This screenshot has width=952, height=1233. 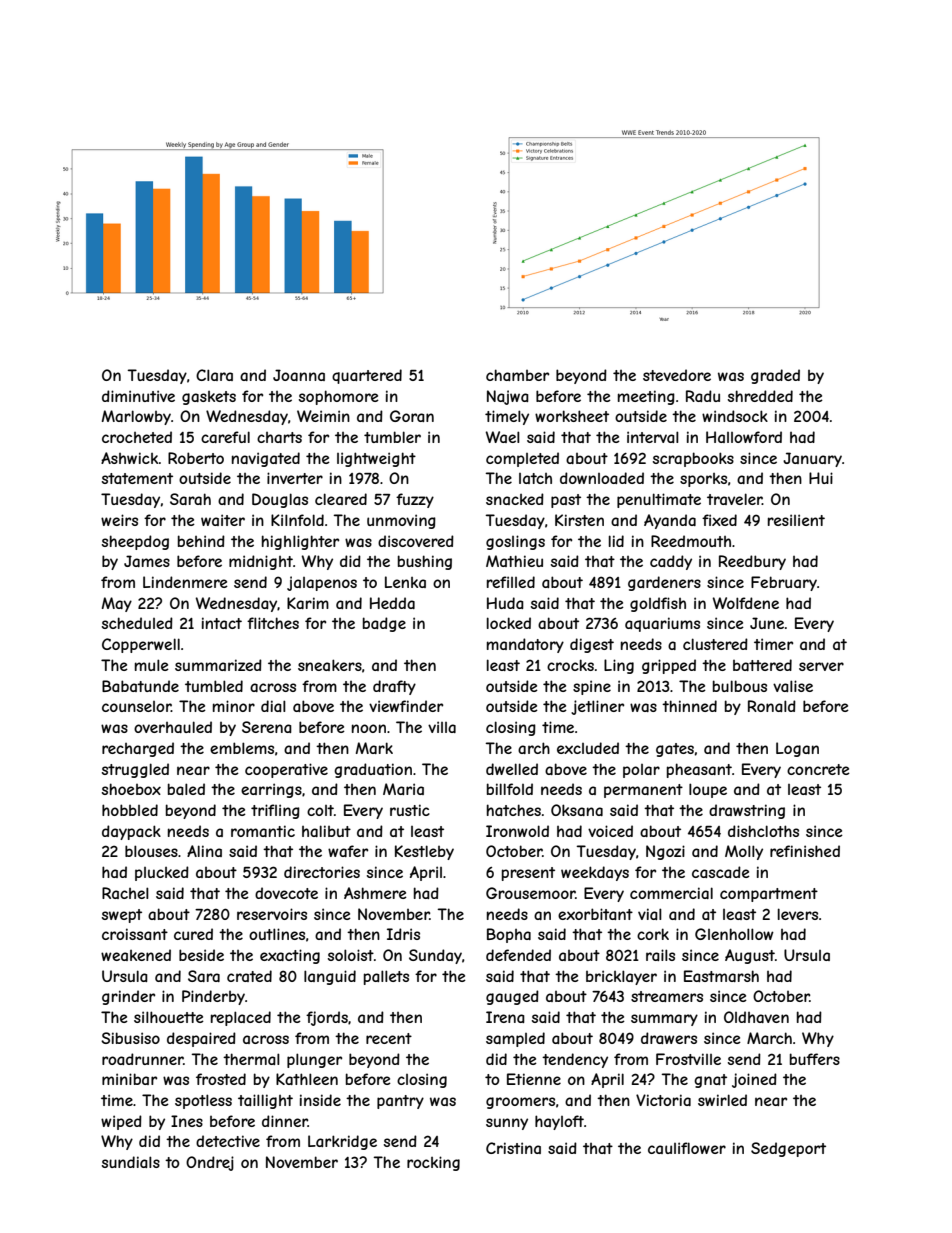 What do you see at coordinates (722, 1100) in the screenshot?
I see `swirled` at bounding box center [722, 1100].
